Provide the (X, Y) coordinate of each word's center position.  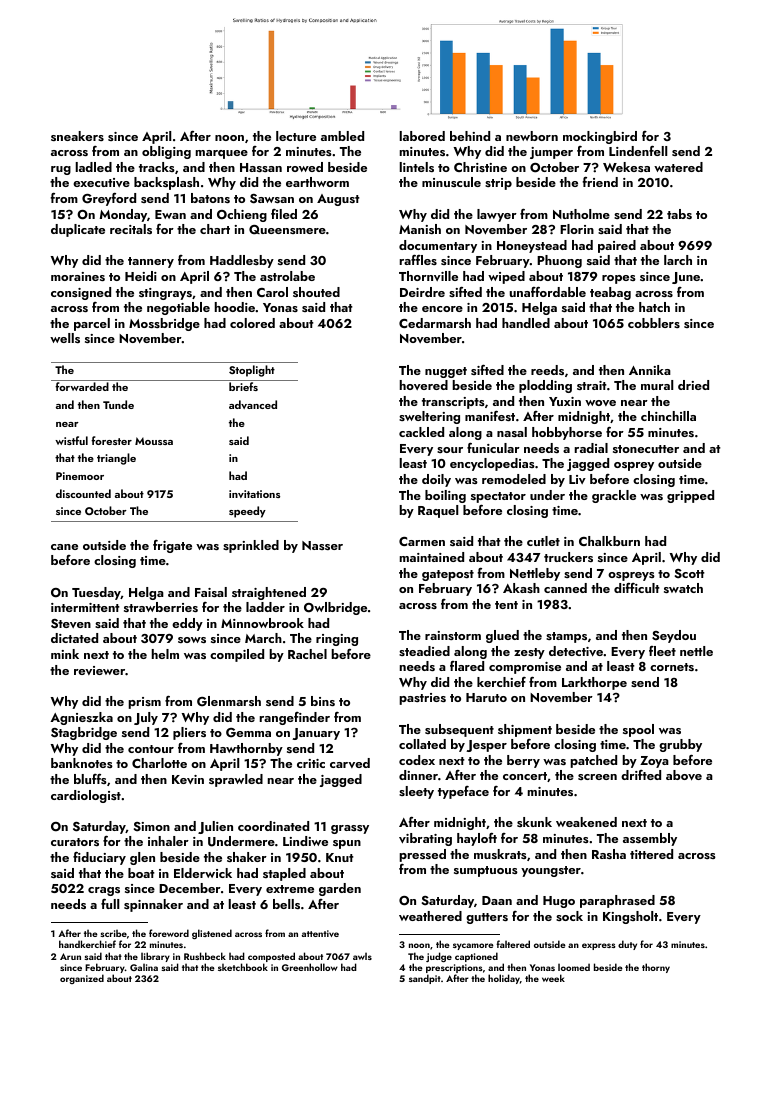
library (155, 957)
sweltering (429, 417)
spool (638, 730)
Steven (71, 624)
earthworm (317, 182)
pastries (422, 699)
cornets (672, 667)
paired (617, 246)
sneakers (77, 136)
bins (323, 701)
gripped (690, 496)
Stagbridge (84, 733)
